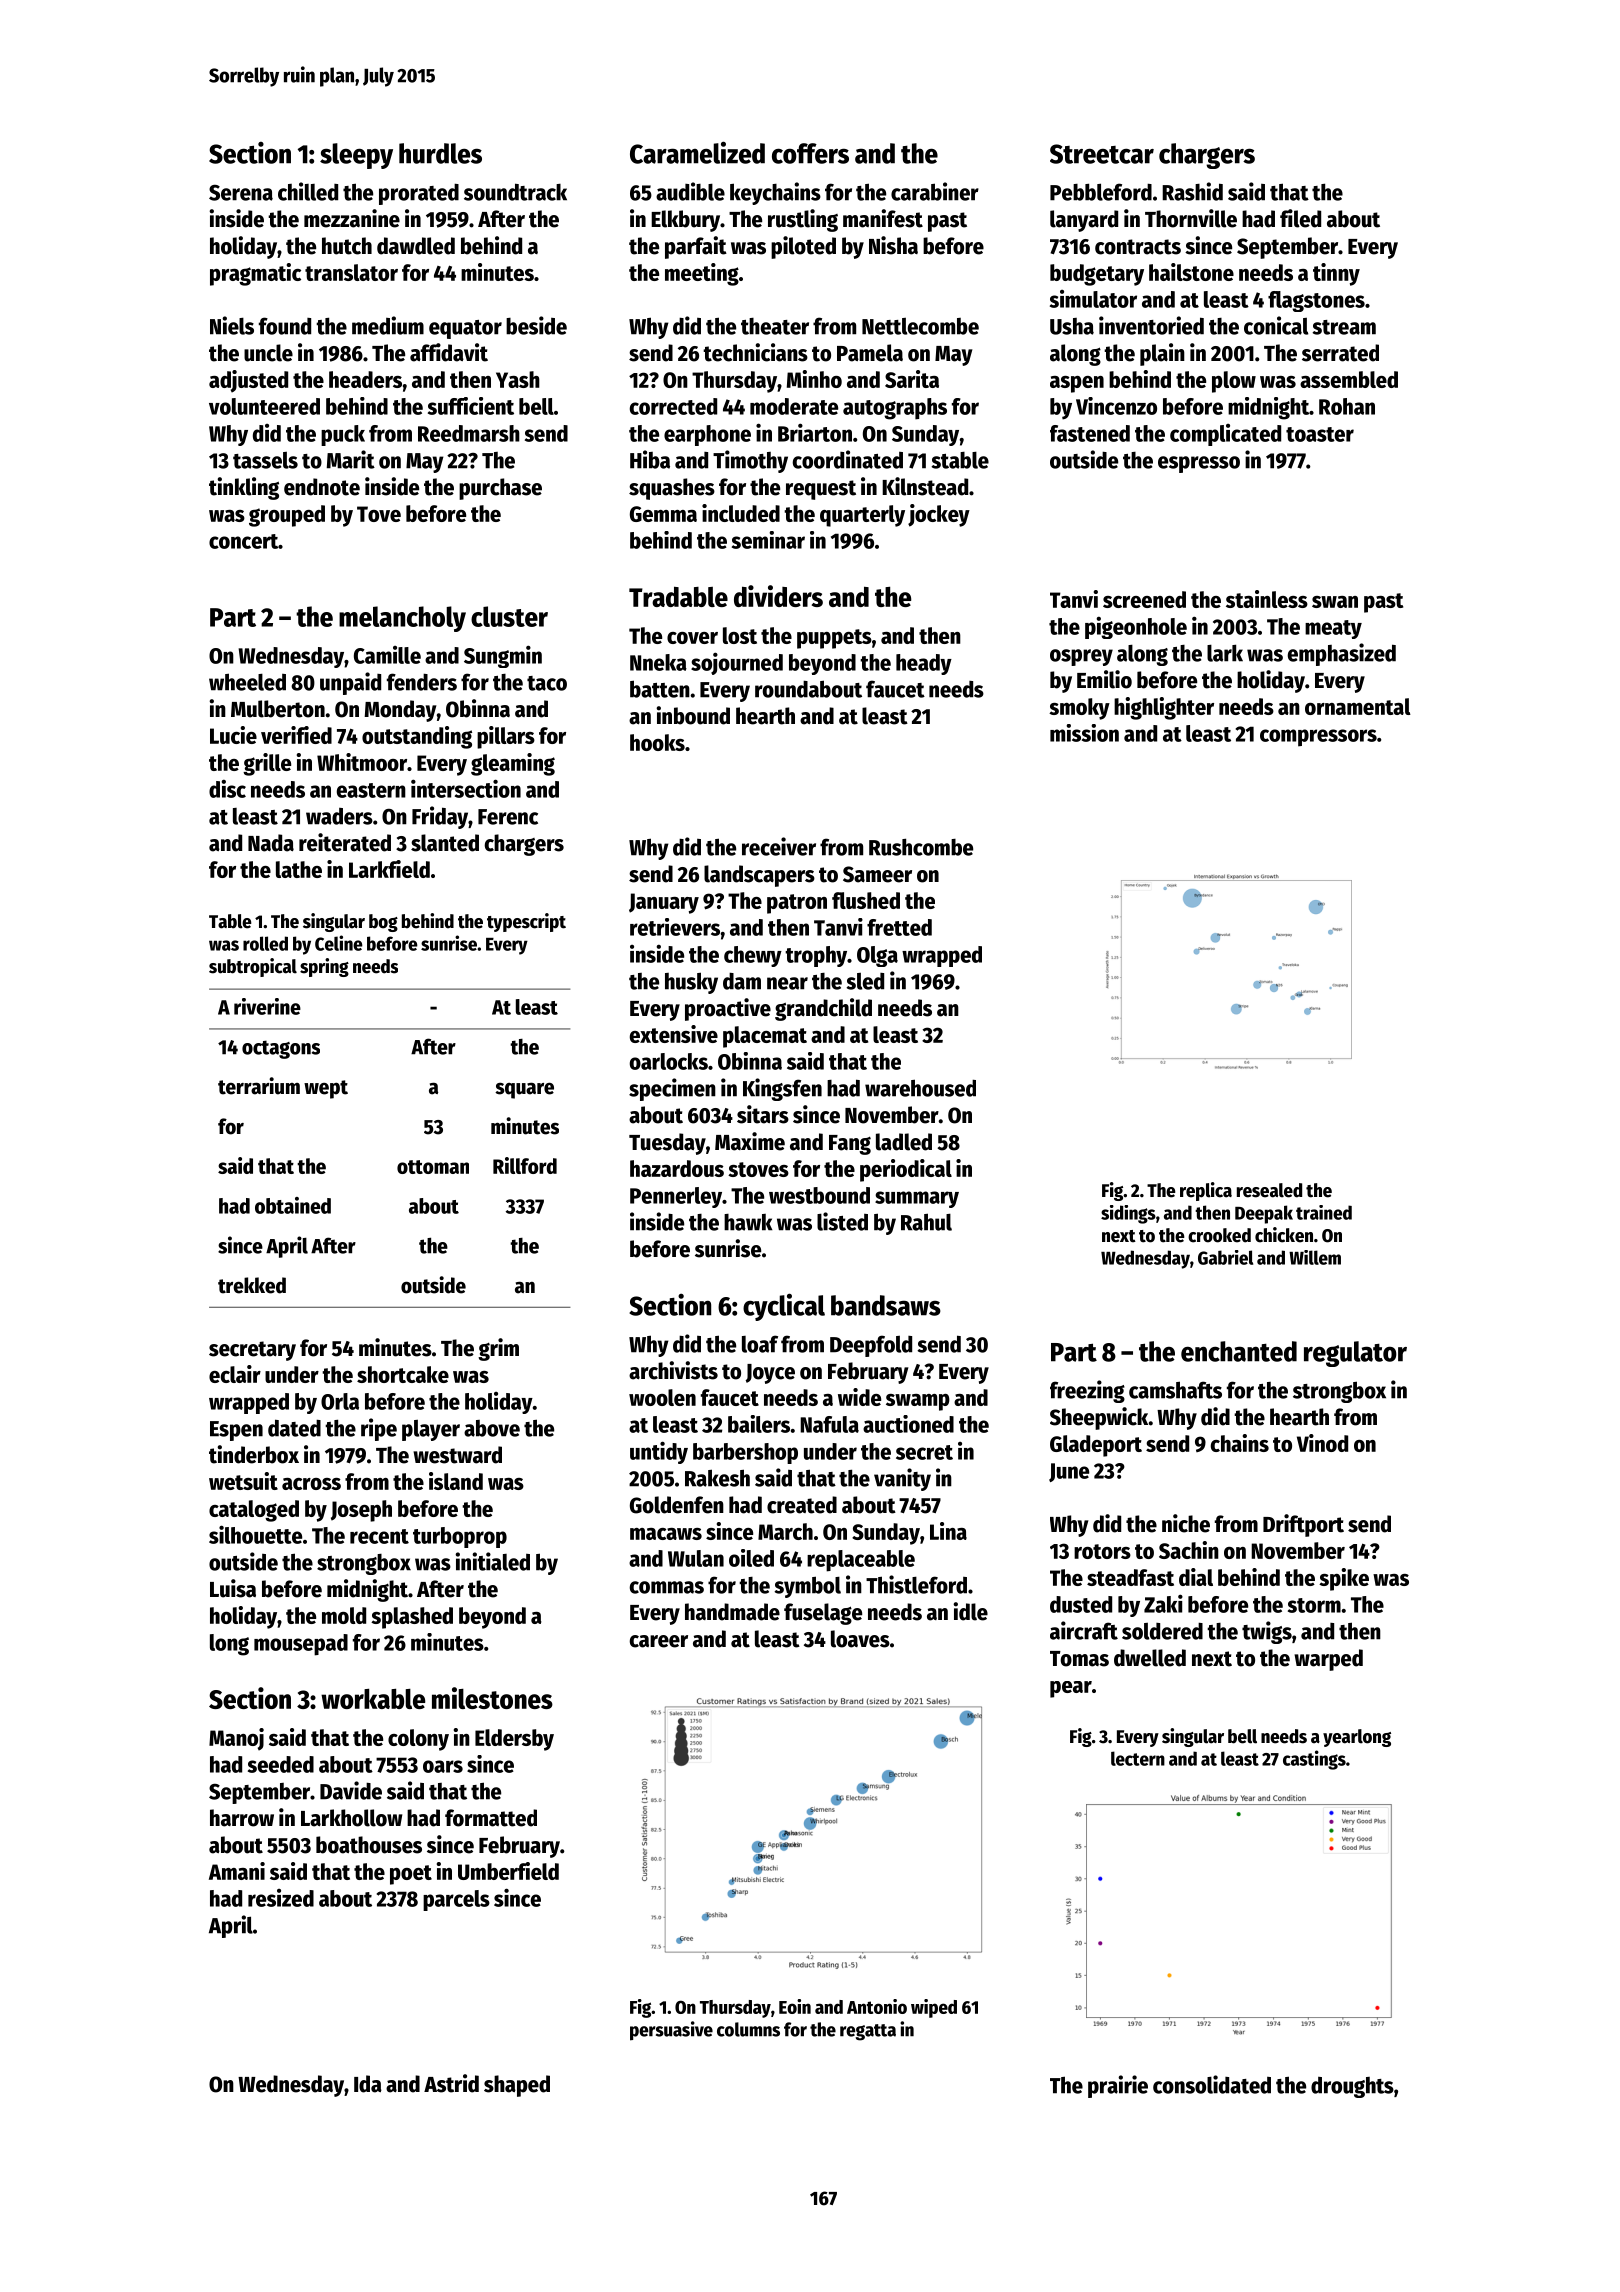  I want to click on tinny, so click(1336, 274).
